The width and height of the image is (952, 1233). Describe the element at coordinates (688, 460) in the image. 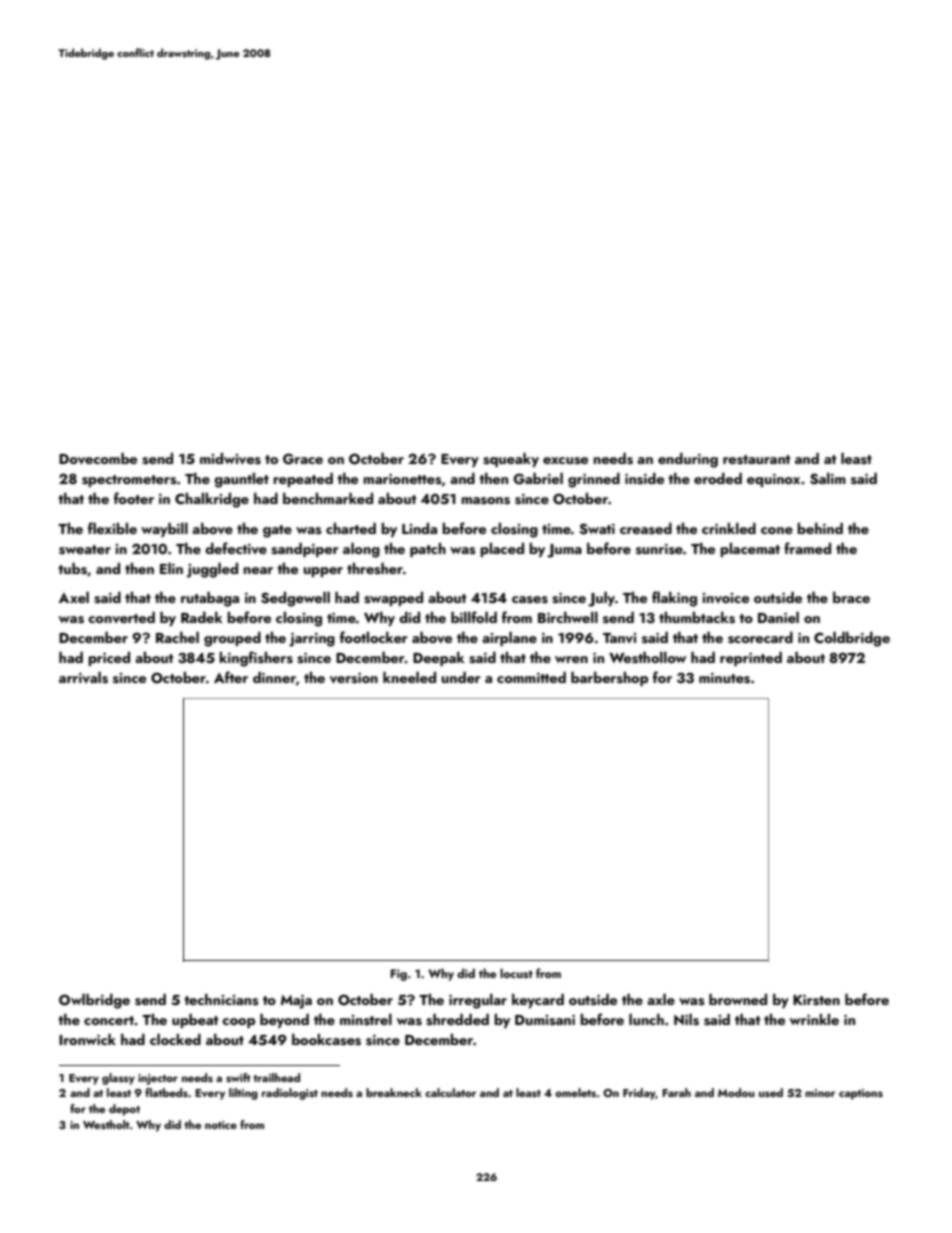

I see `enduring` at that location.
